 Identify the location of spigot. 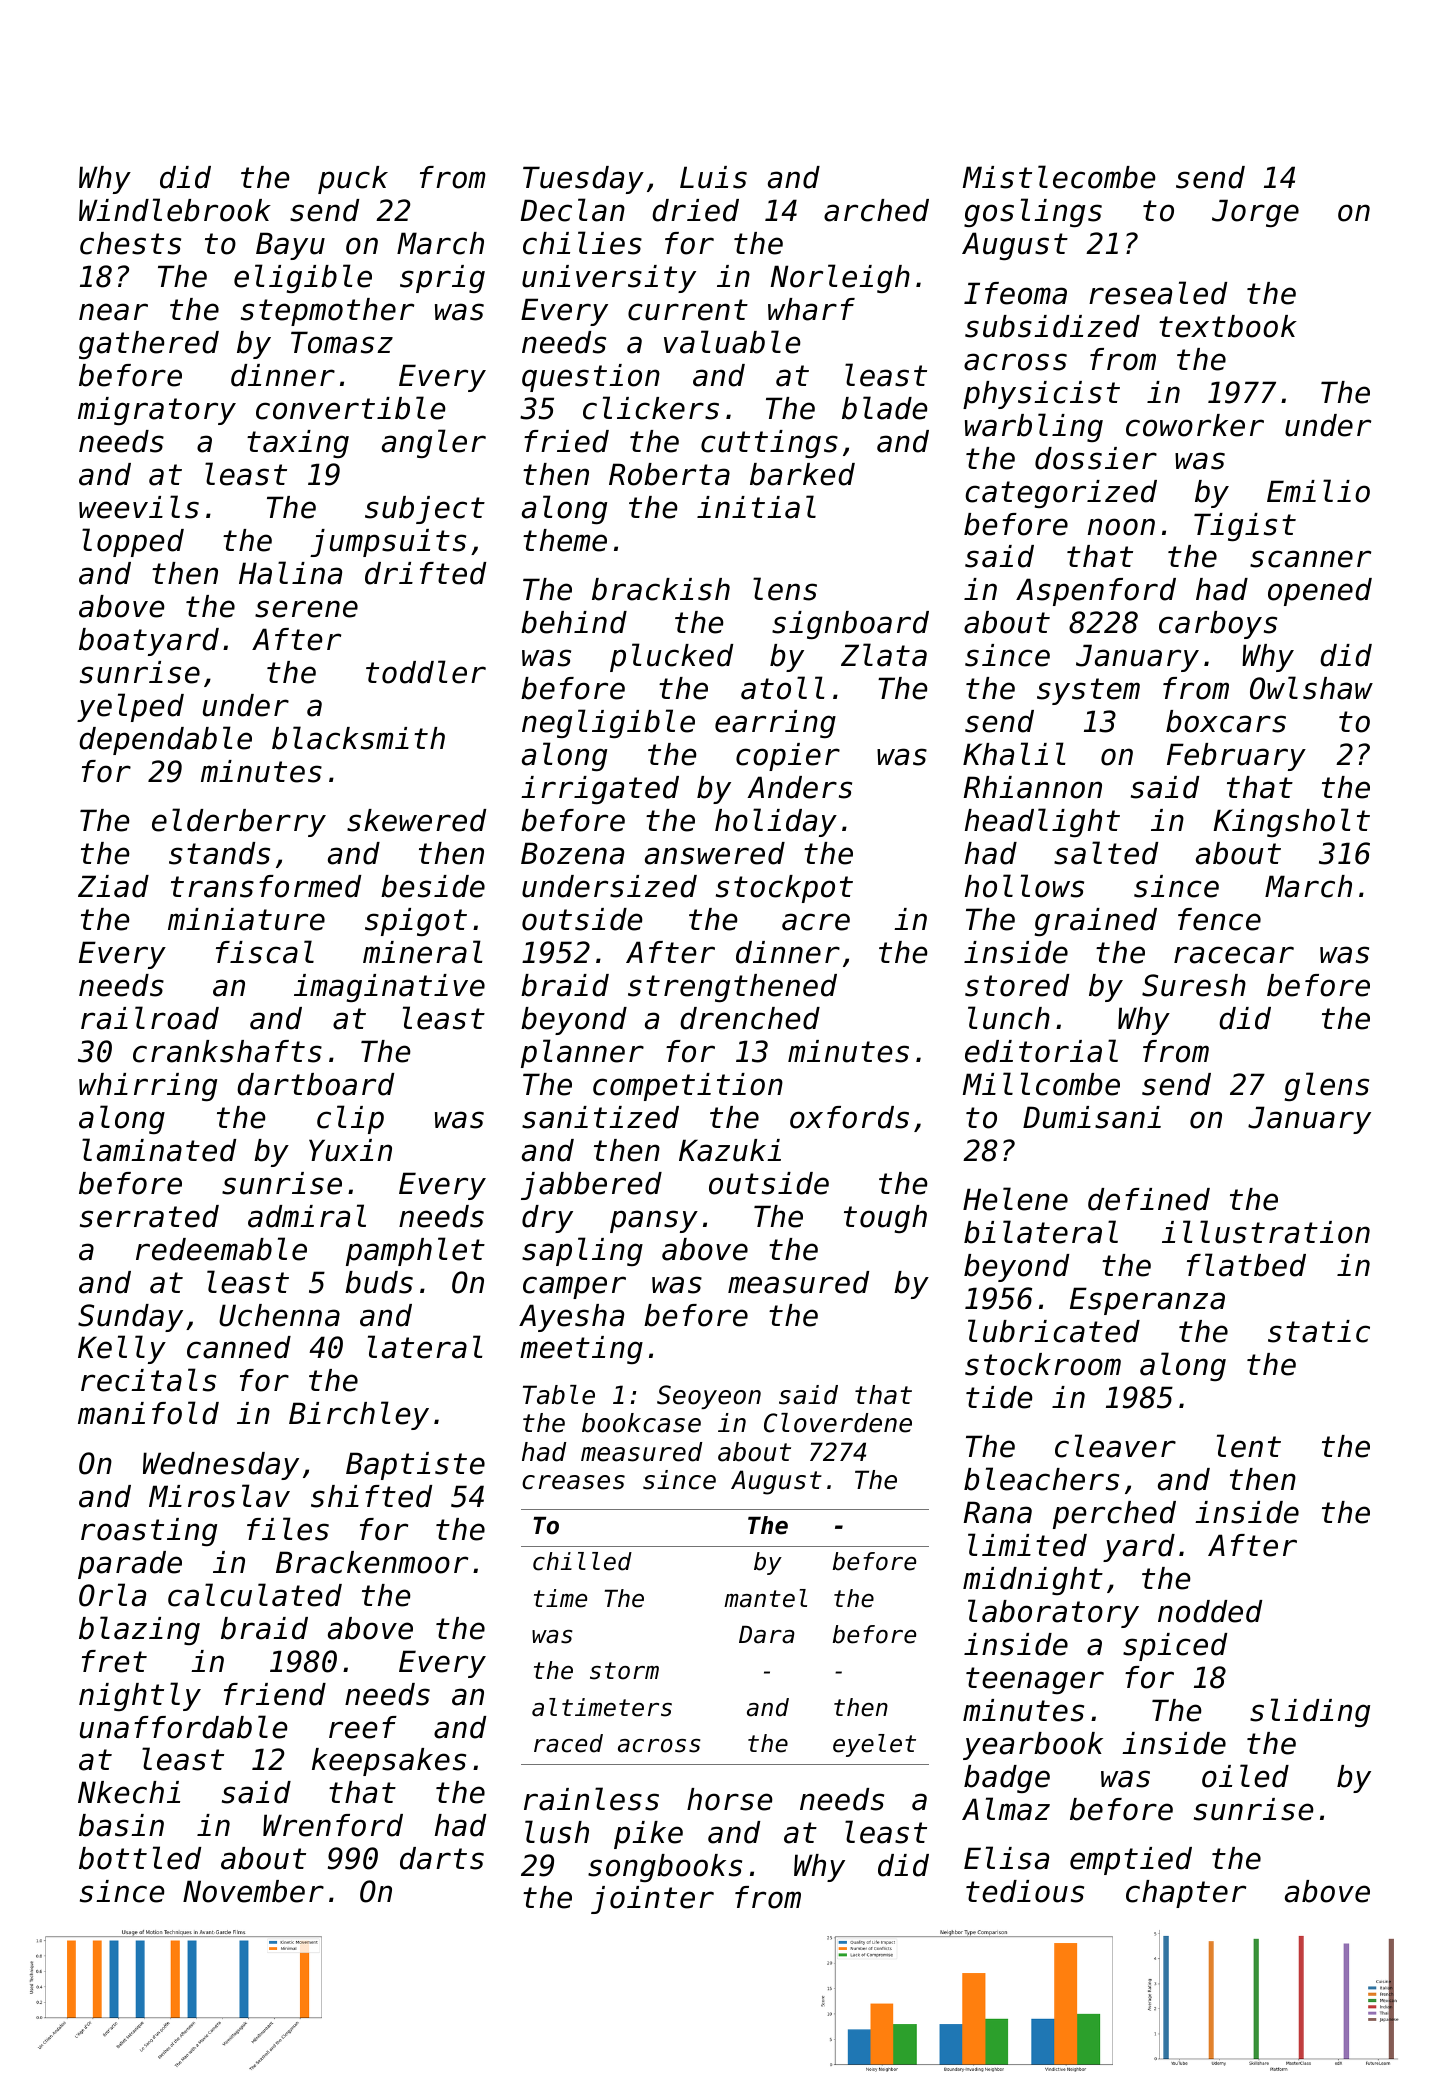
(416, 922).
